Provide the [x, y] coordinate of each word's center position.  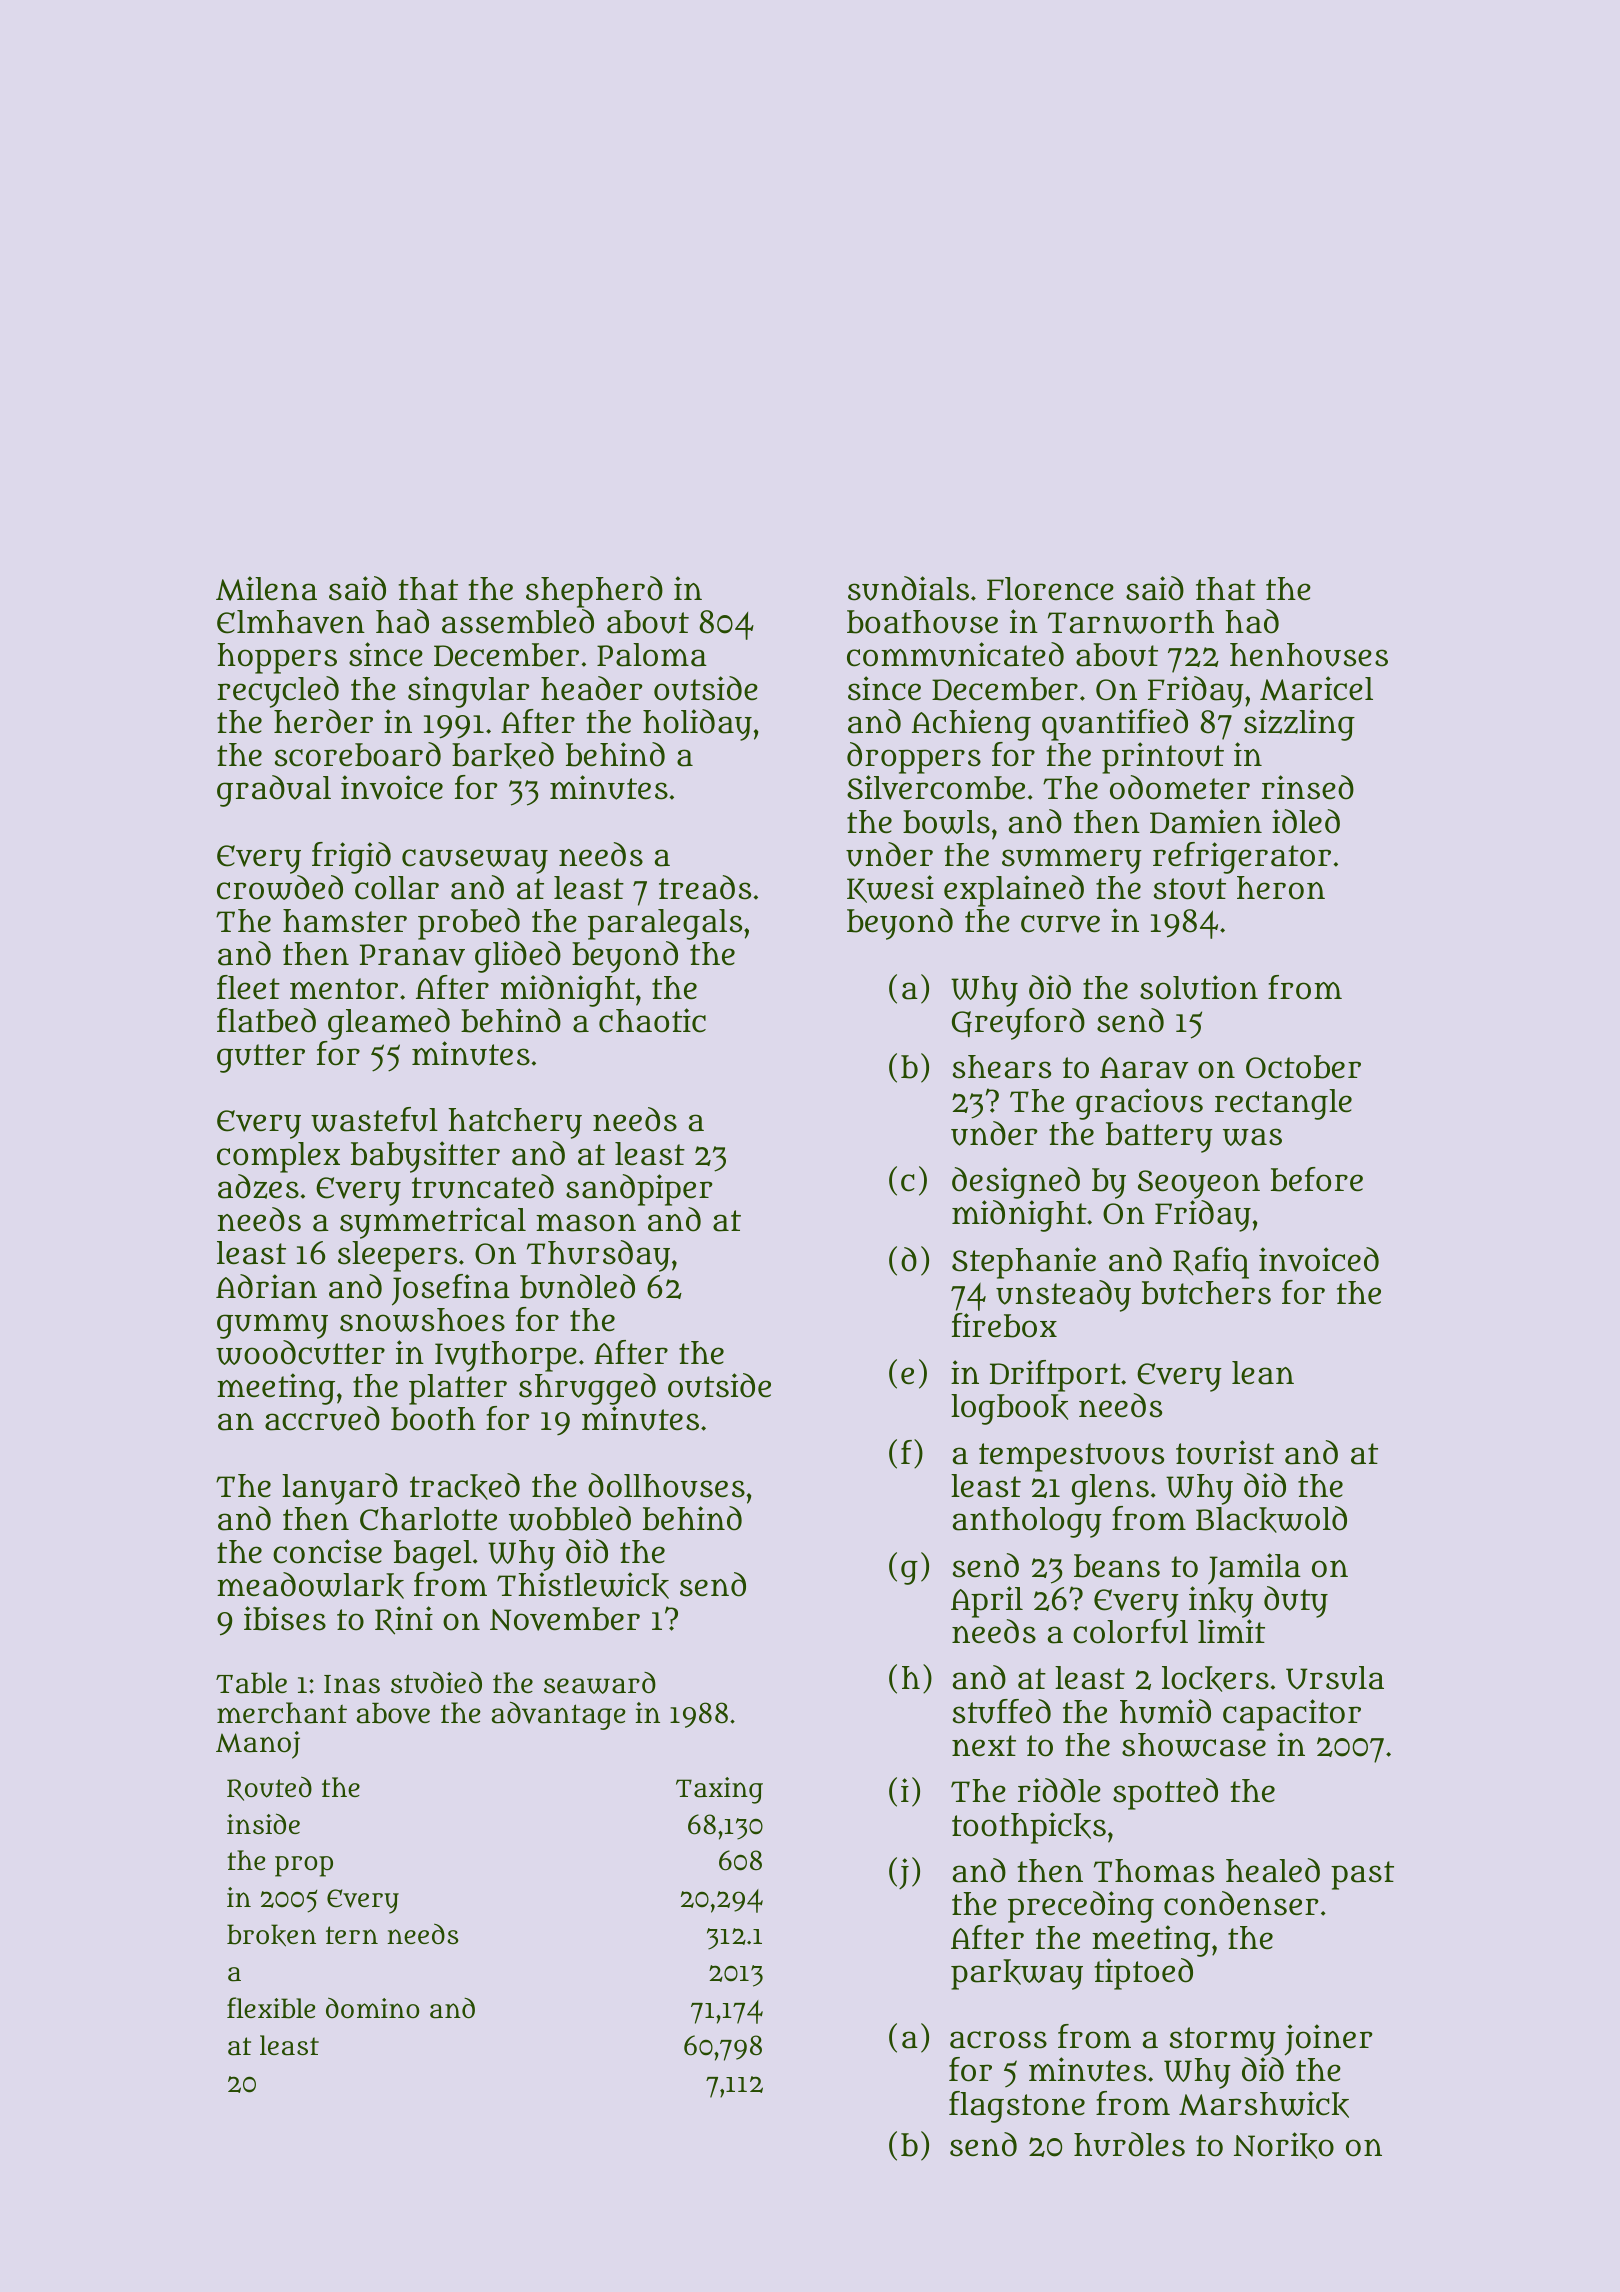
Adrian [266, 1286]
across [998, 2040]
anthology [1027, 1522]
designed [1016, 1183]
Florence [1050, 589]
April [987, 1602]
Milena [266, 588]
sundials [908, 588]
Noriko [1284, 2145]
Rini [404, 1620]
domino [372, 2007]
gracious [1139, 1104]
